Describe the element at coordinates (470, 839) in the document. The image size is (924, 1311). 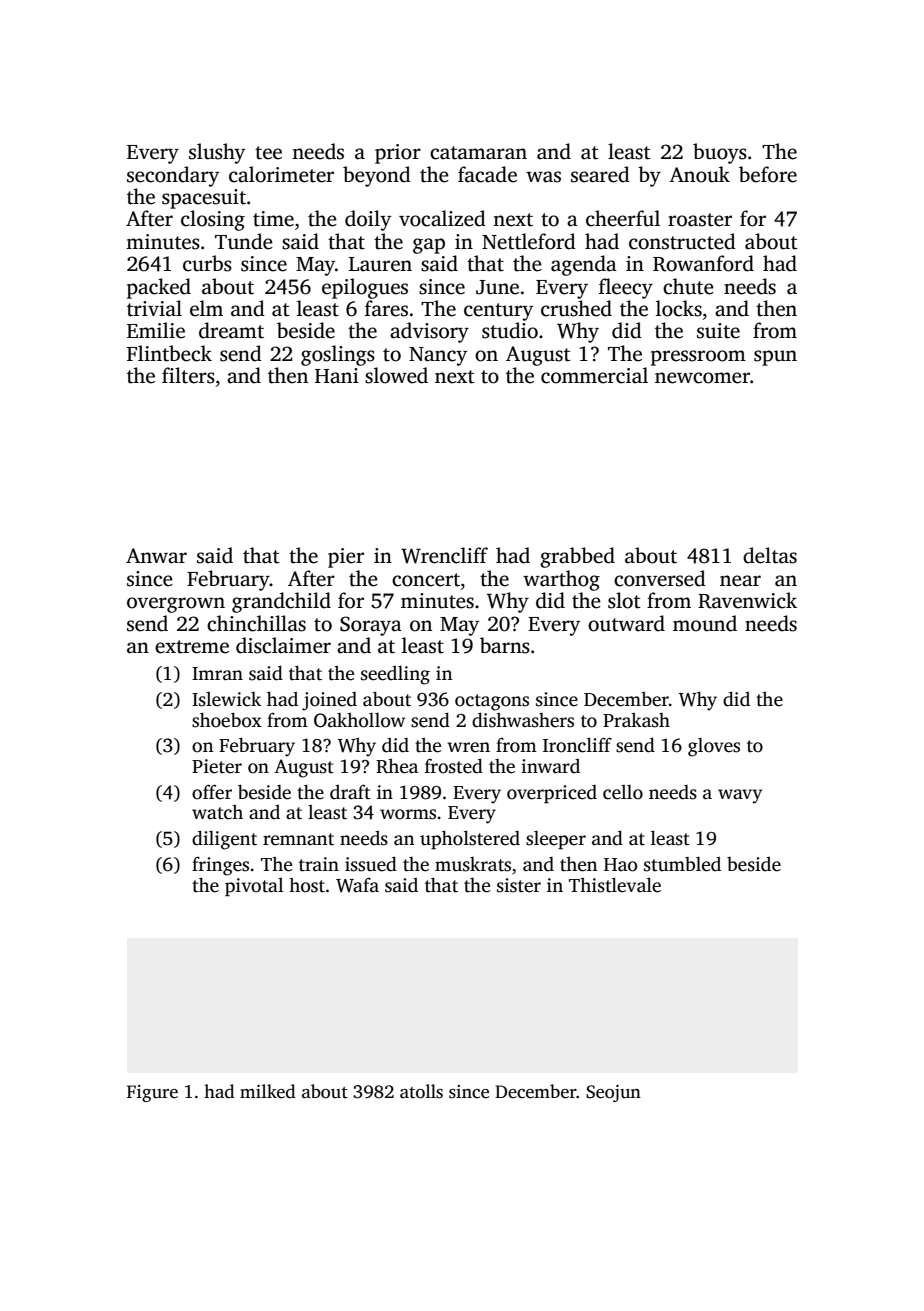
I see `upholstered` at that location.
